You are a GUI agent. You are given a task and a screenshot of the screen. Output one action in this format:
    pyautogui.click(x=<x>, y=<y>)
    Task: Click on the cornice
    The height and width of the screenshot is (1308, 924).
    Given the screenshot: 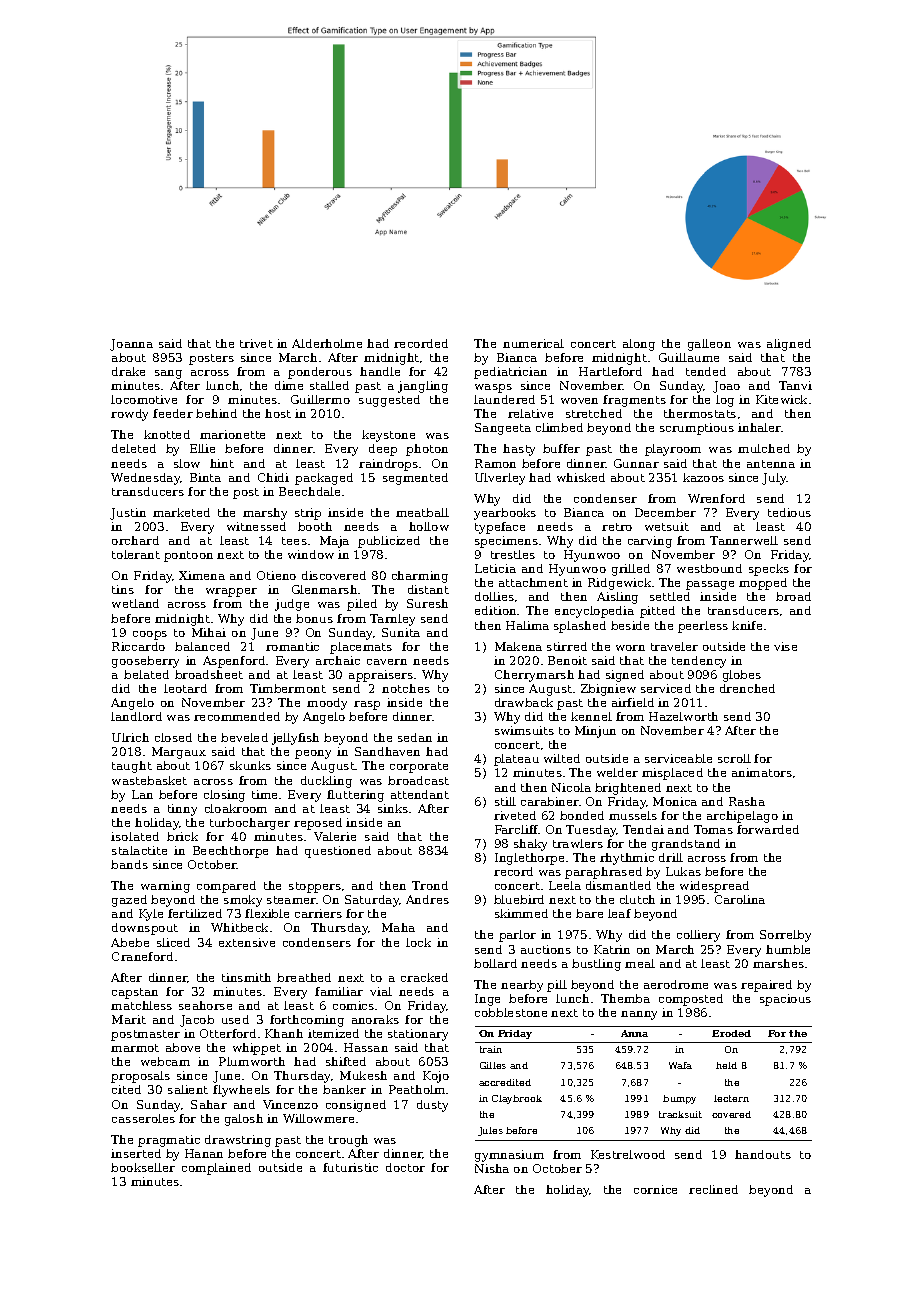 What is the action you would take?
    pyautogui.click(x=655, y=1189)
